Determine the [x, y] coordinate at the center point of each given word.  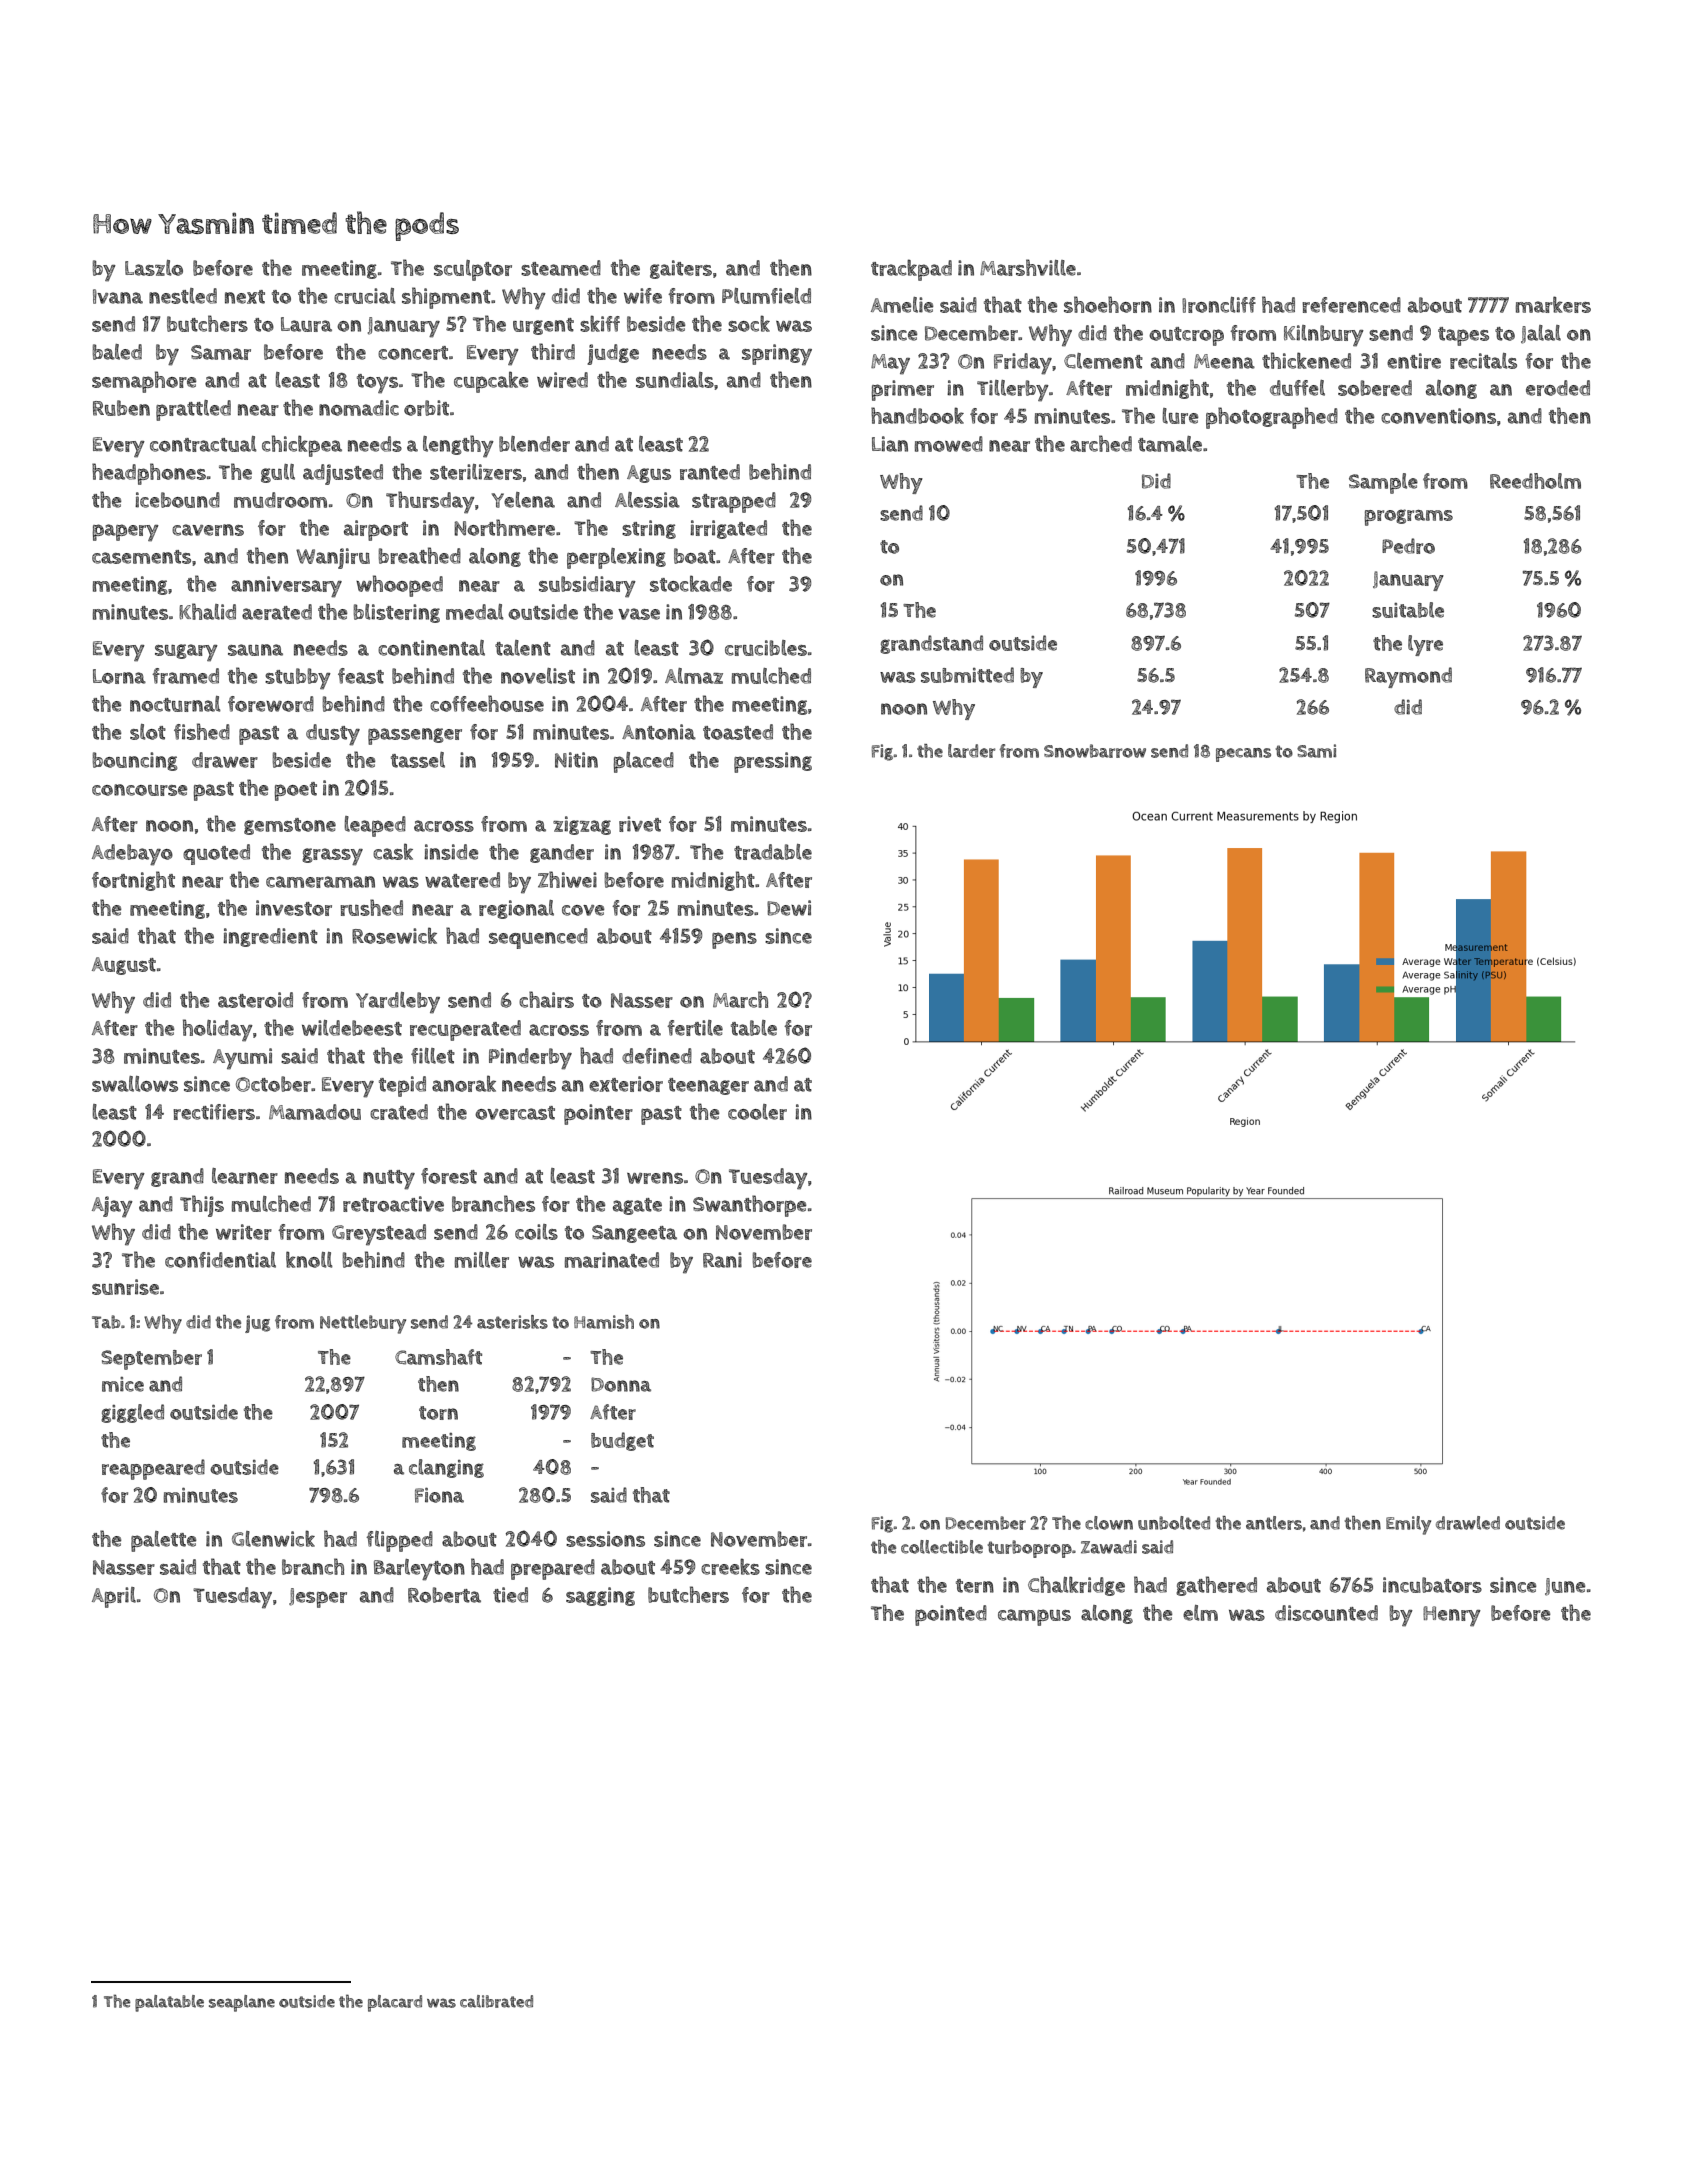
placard [395, 2003]
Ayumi [242, 1059]
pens [734, 940]
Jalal [1541, 334]
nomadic [359, 408]
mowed [949, 444]
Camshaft [438, 1357]
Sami [1316, 751]
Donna [621, 1384]
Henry [1452, 1616]
